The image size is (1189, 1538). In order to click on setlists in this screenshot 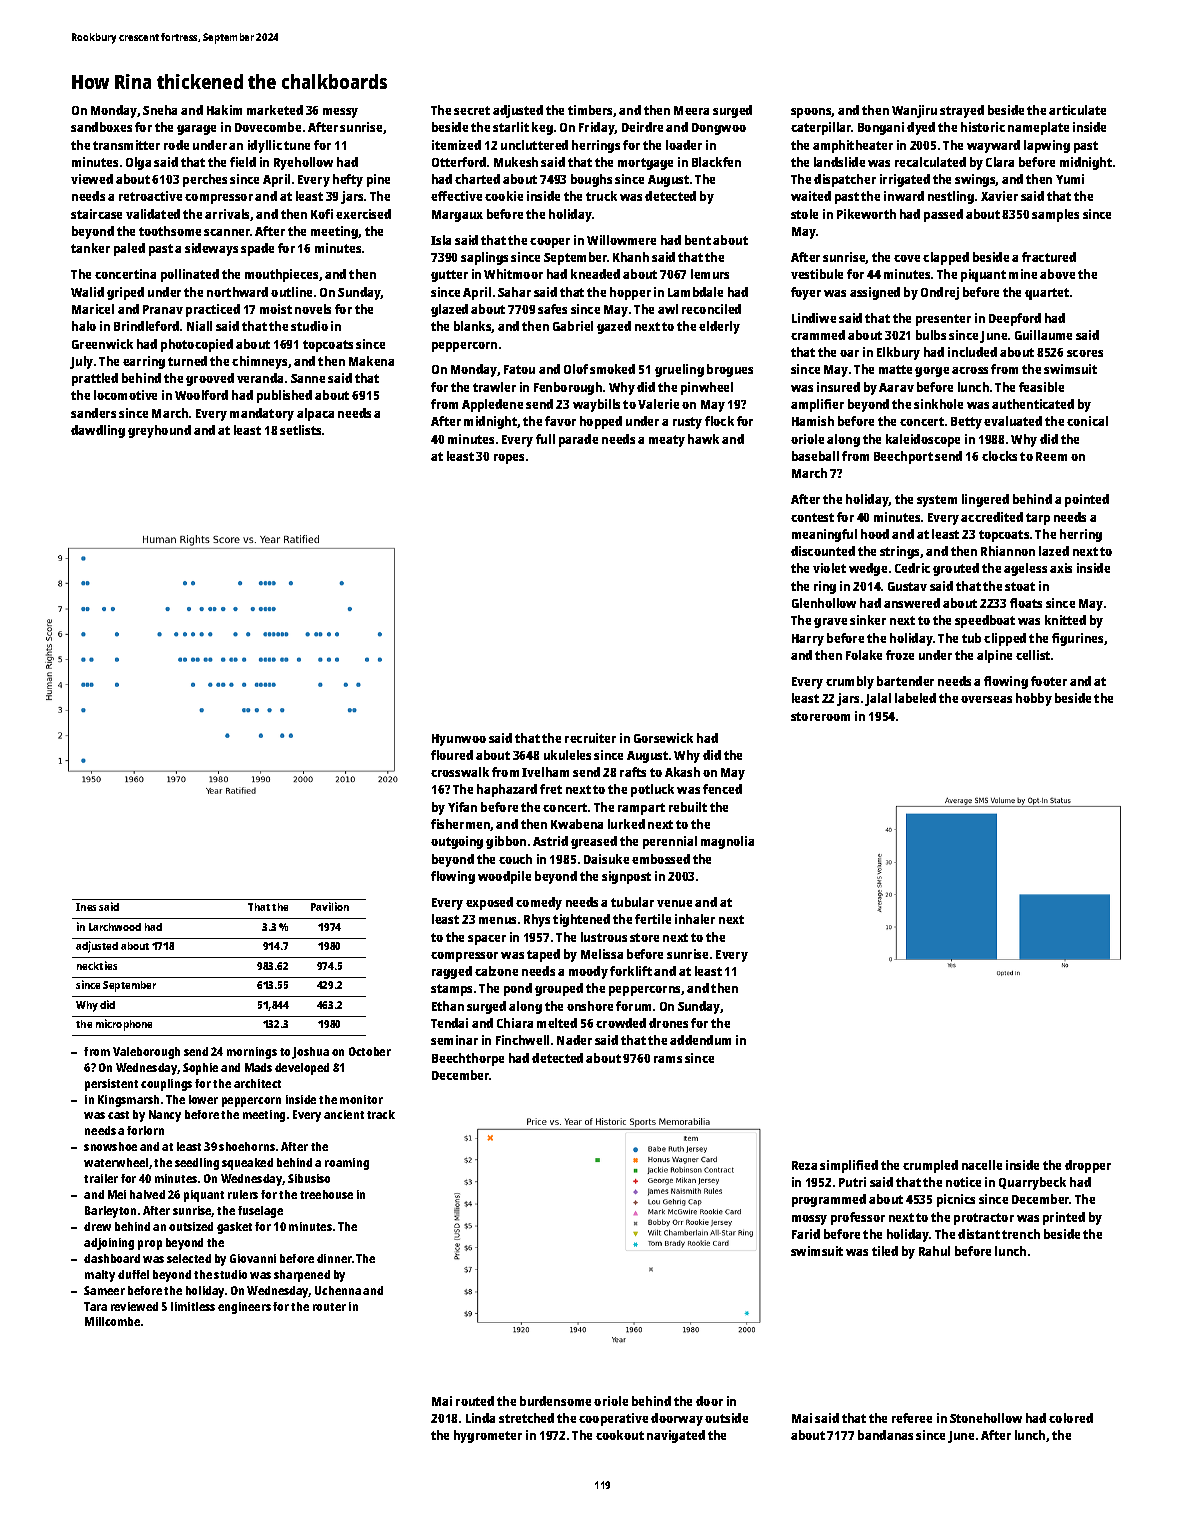, I will do `click(300, 430)`.
